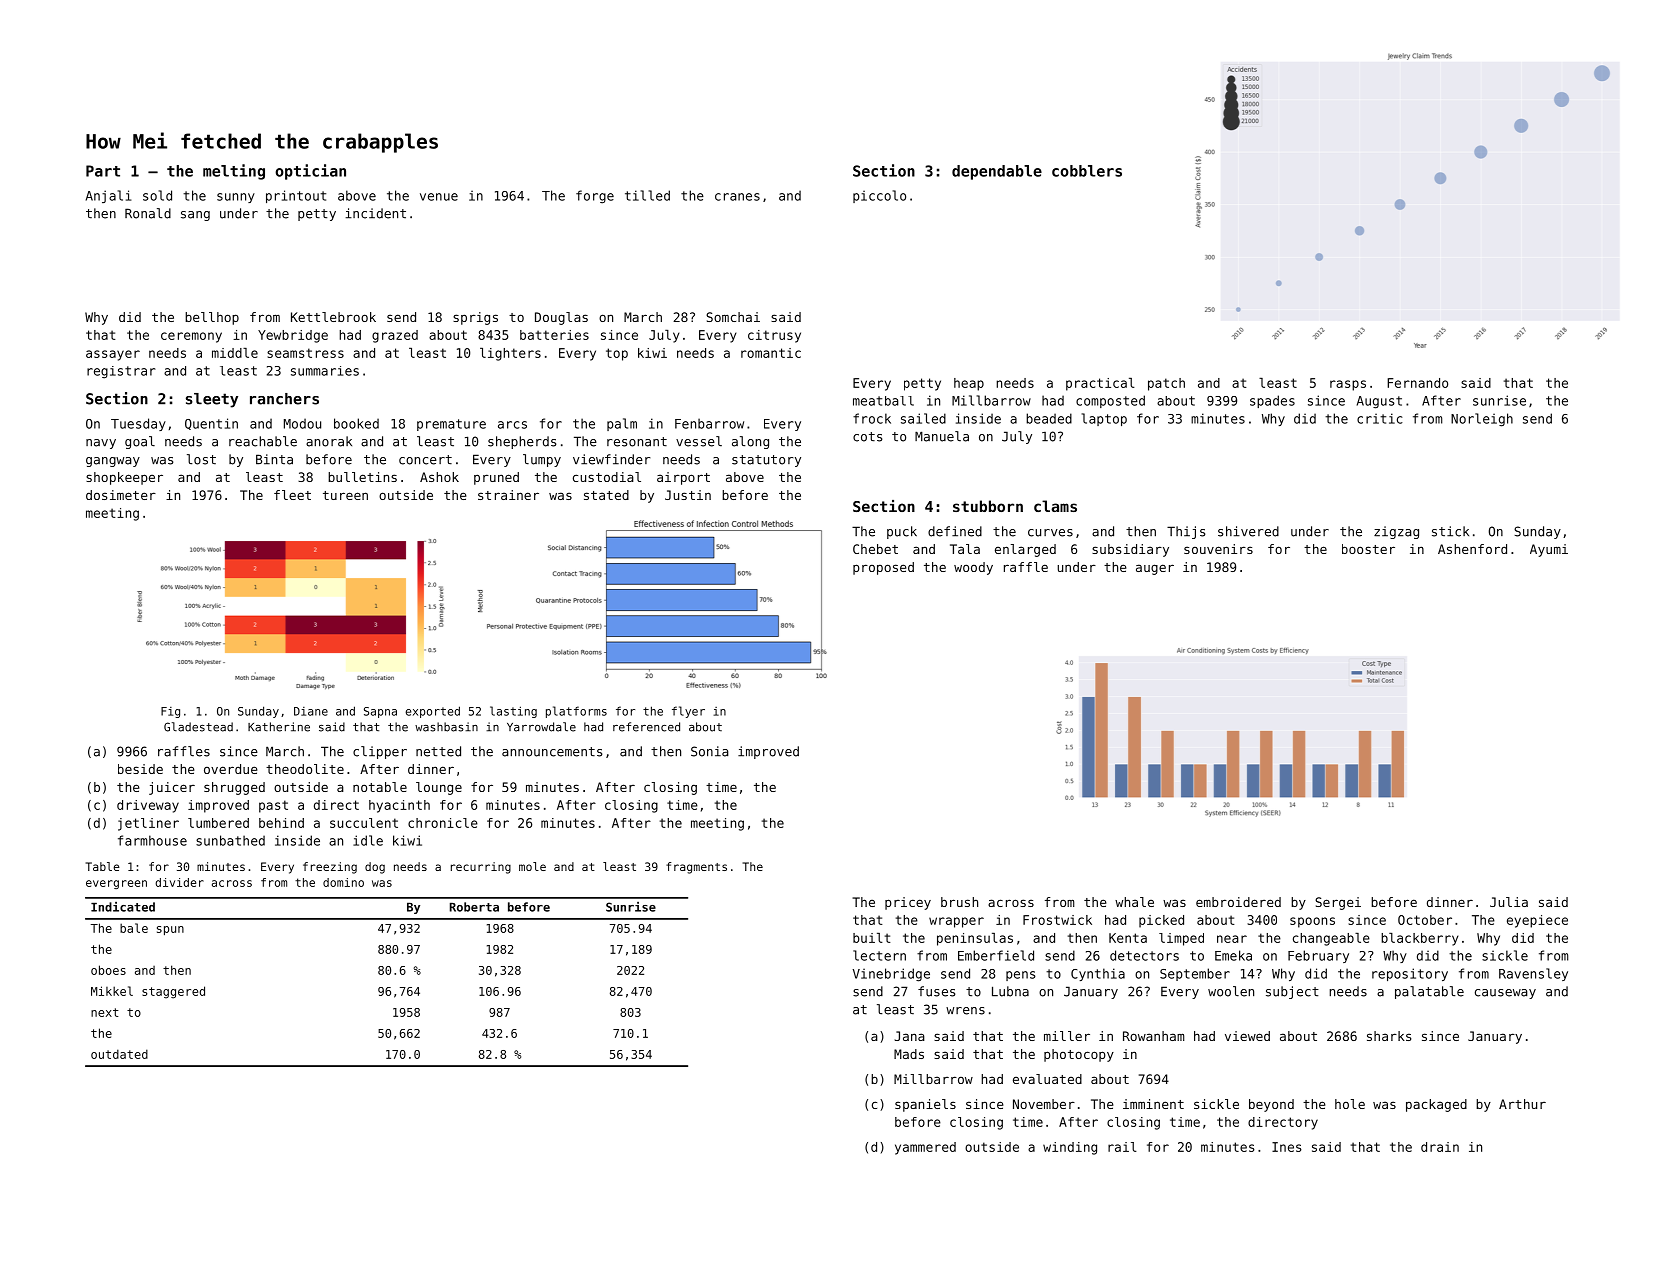 The width and height of the screenshot is (1654, 1278). What do you see at coordinates (119, 1054) in the screenshot?
I see `outdated` at bounding box center [119, 1054].
